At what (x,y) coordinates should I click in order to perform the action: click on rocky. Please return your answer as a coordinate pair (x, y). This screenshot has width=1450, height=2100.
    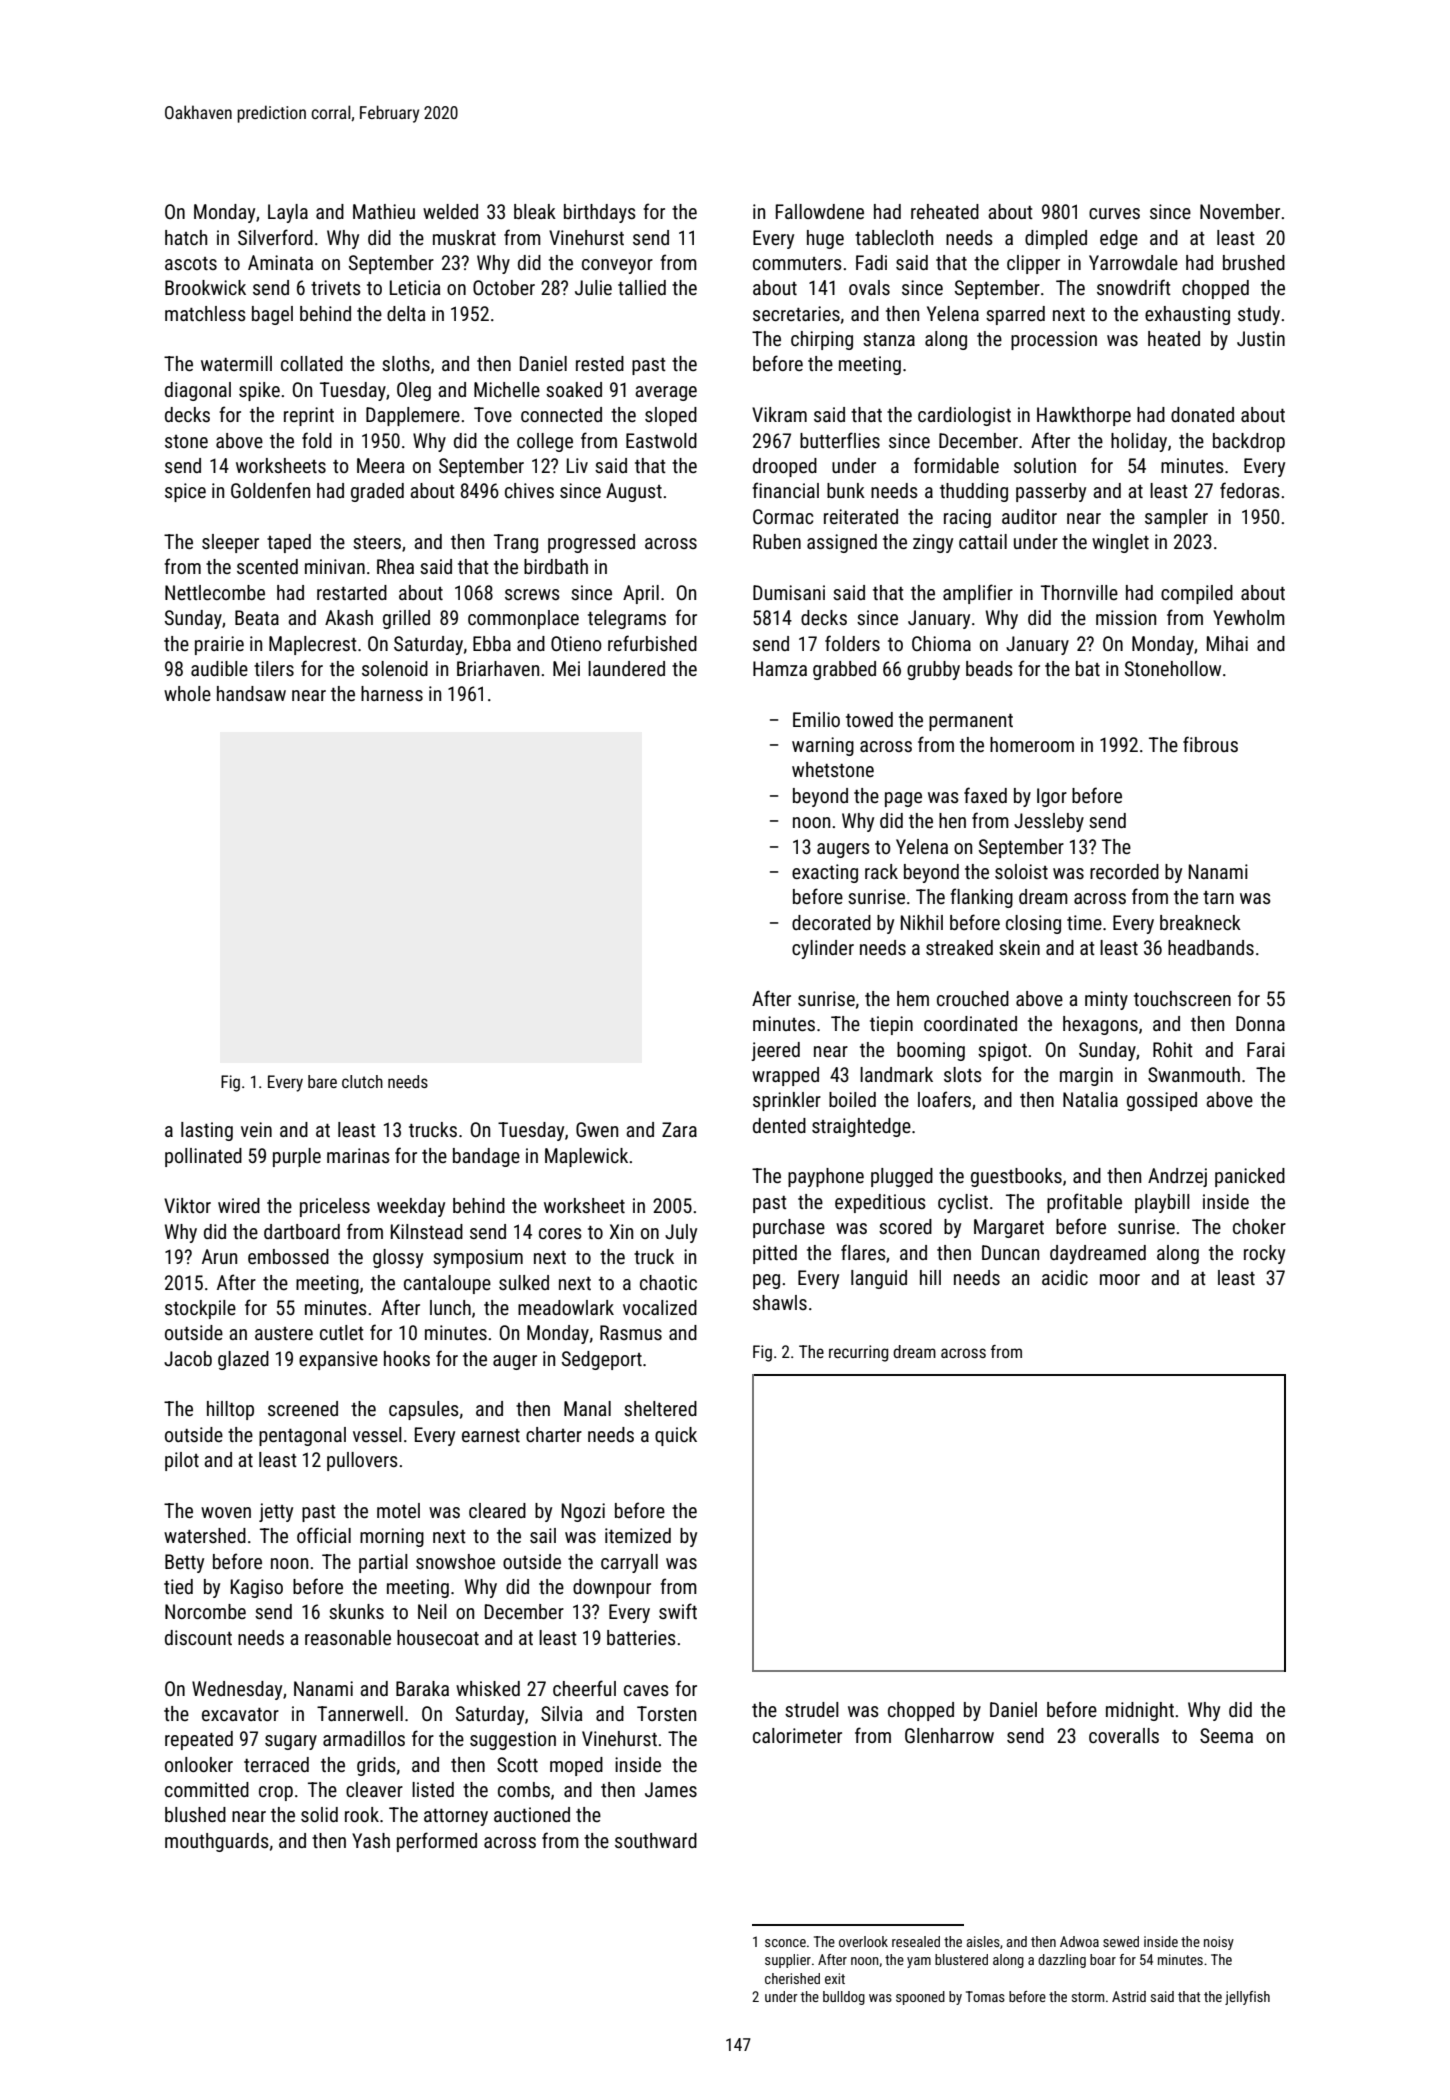
    Looking at the image, I should click on (1264, 1254).
